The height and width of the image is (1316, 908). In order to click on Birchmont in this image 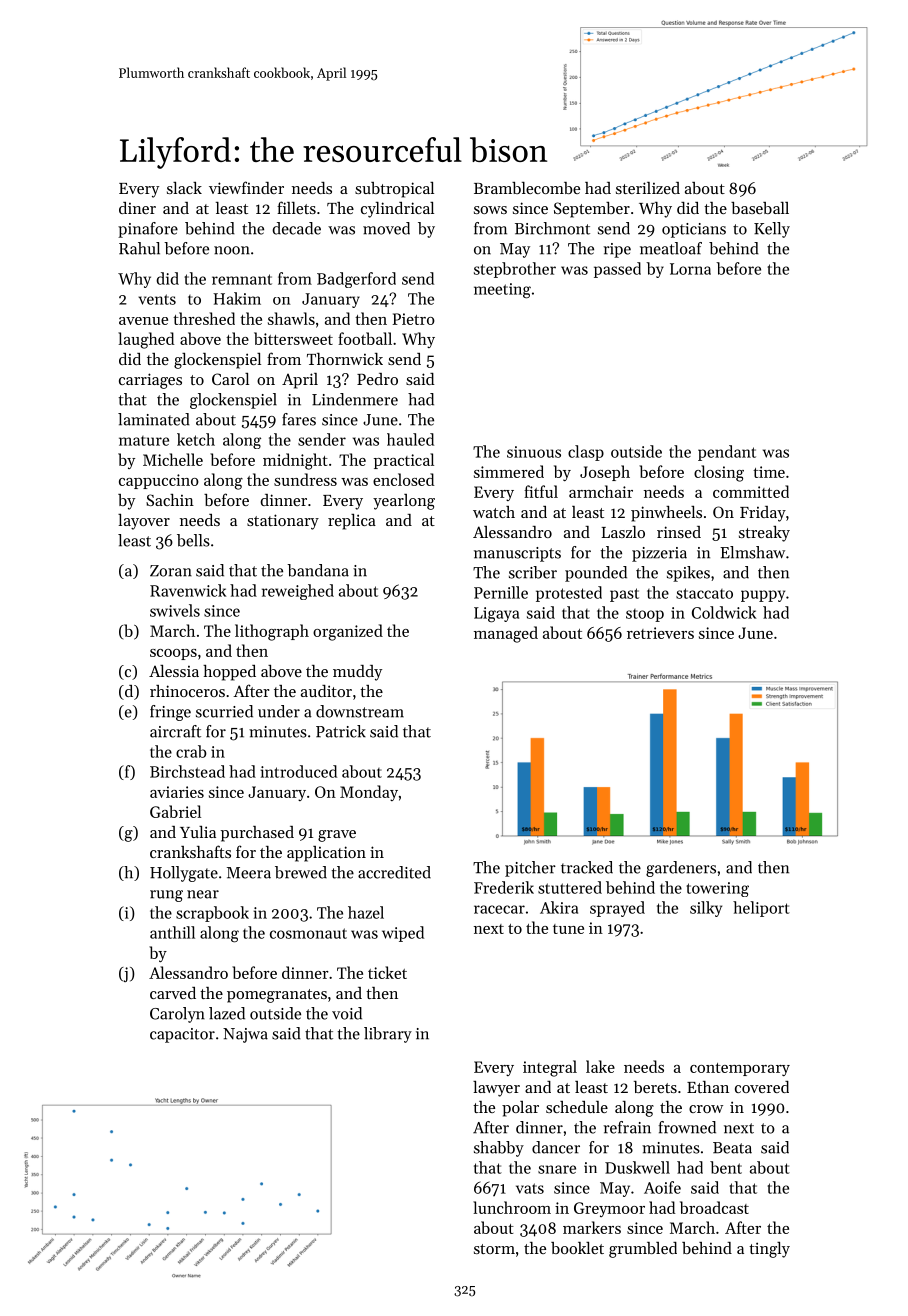, I will do `click(552, 228)`.
